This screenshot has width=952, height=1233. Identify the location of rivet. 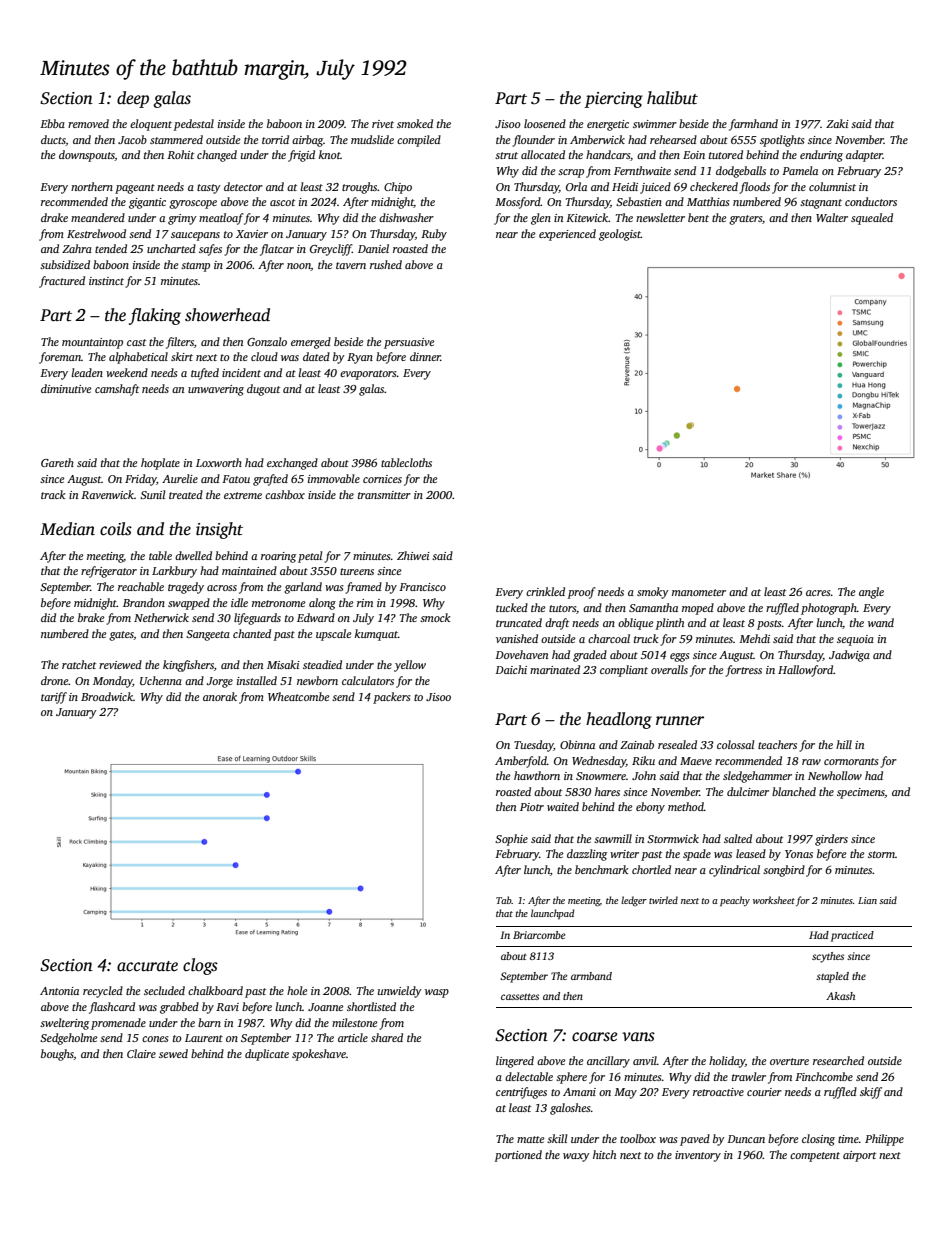
(383, 124).
